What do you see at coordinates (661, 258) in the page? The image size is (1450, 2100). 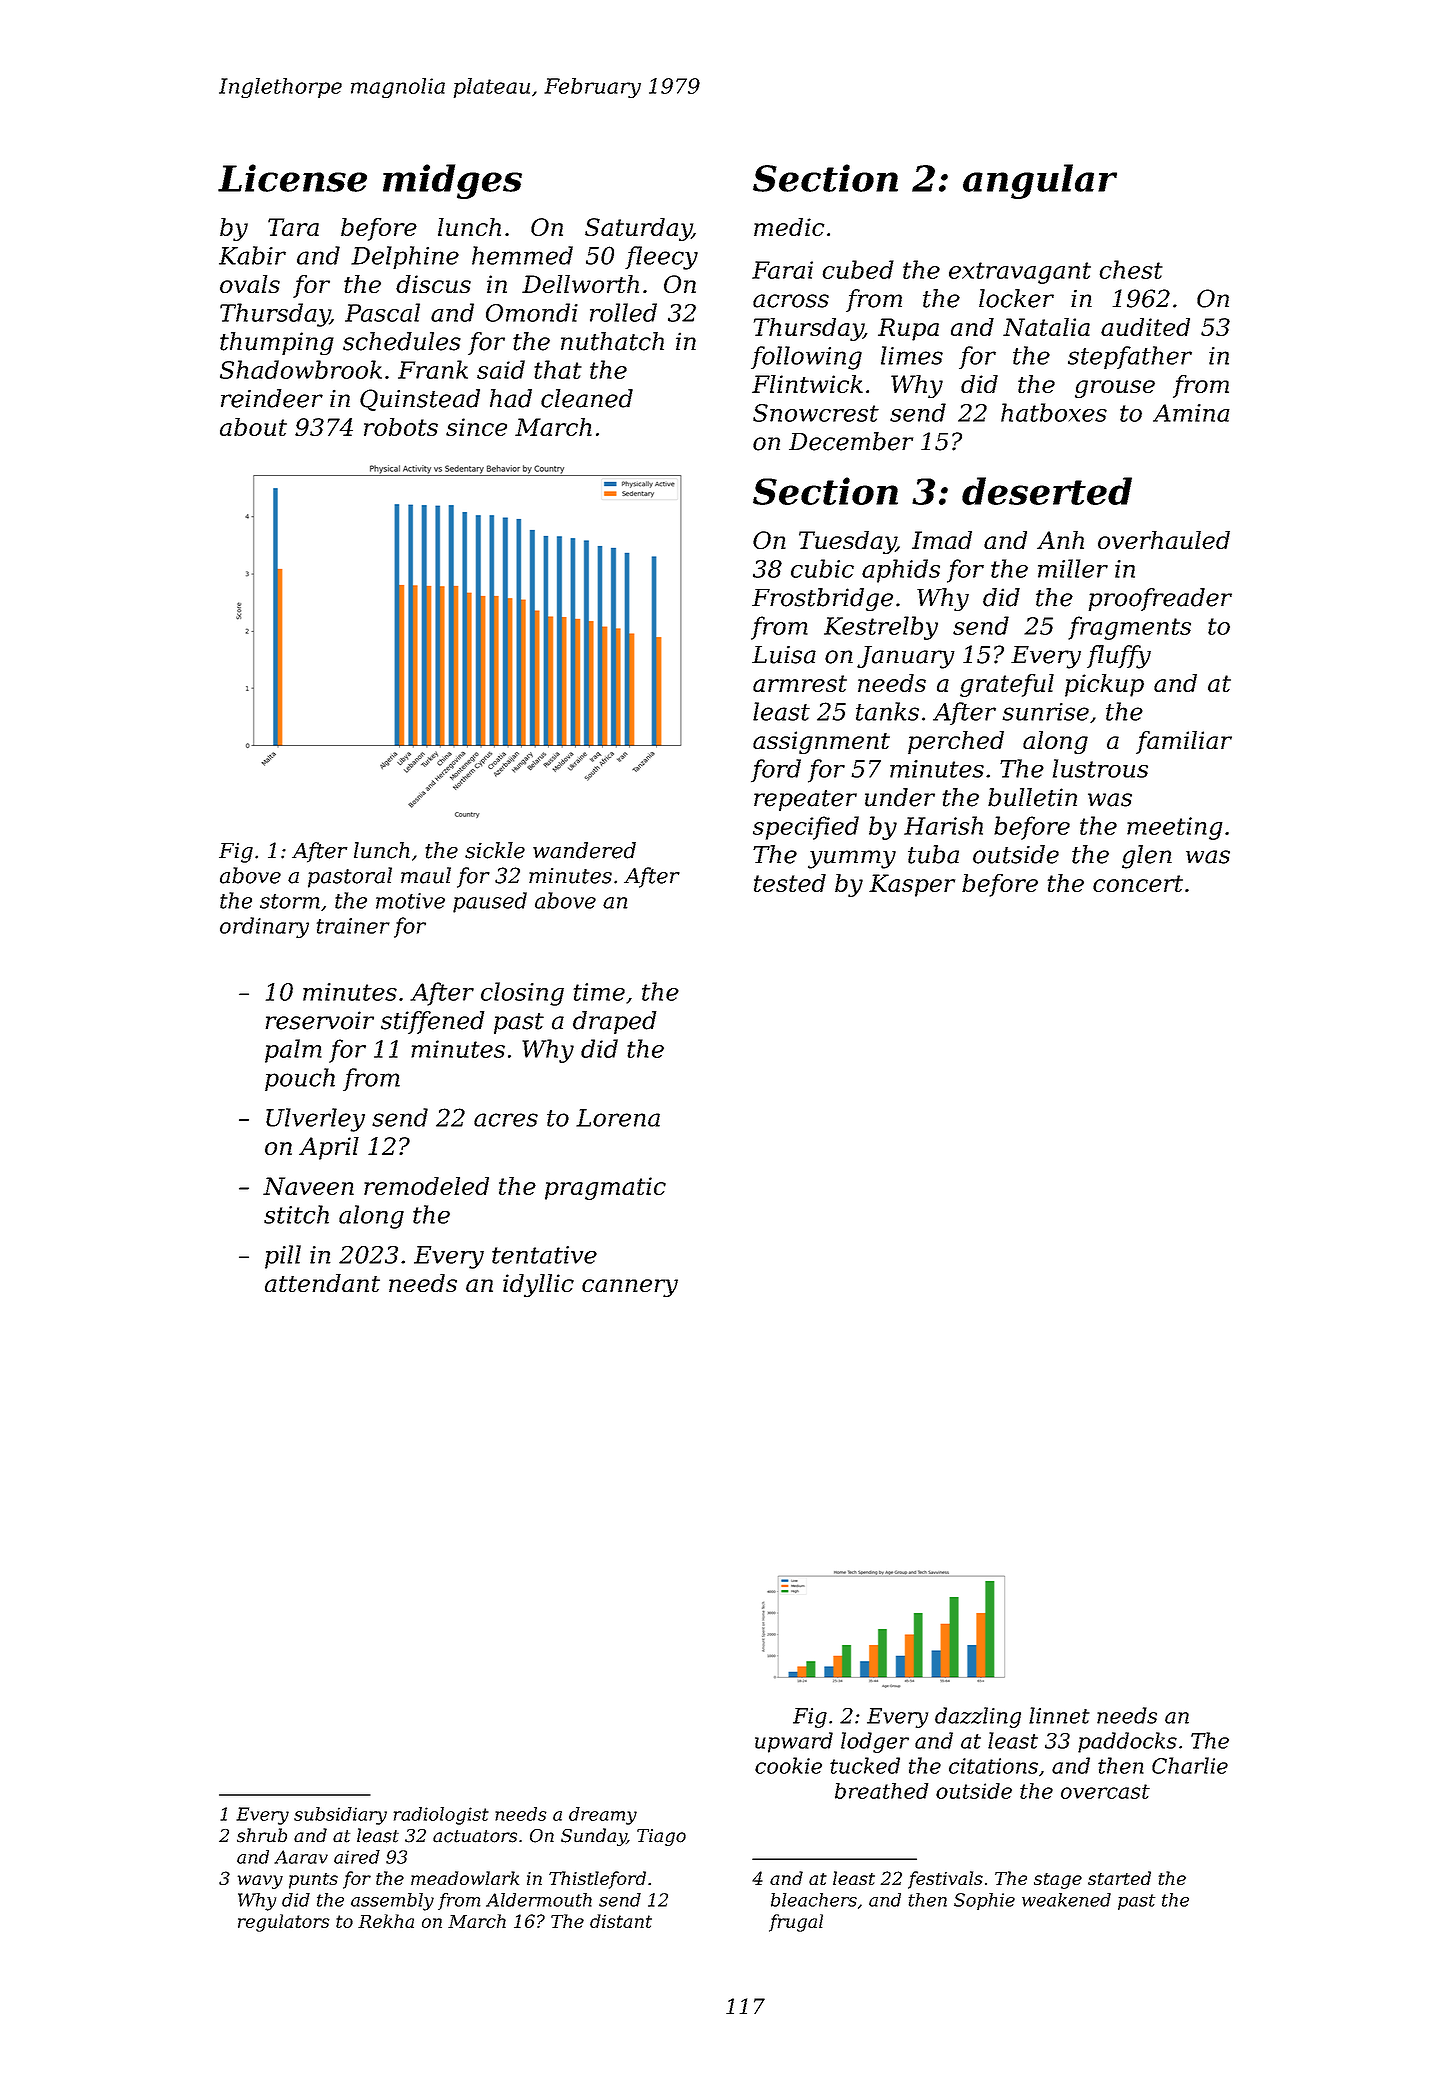 I see `fleecy` at bounding box center [661, 258].
